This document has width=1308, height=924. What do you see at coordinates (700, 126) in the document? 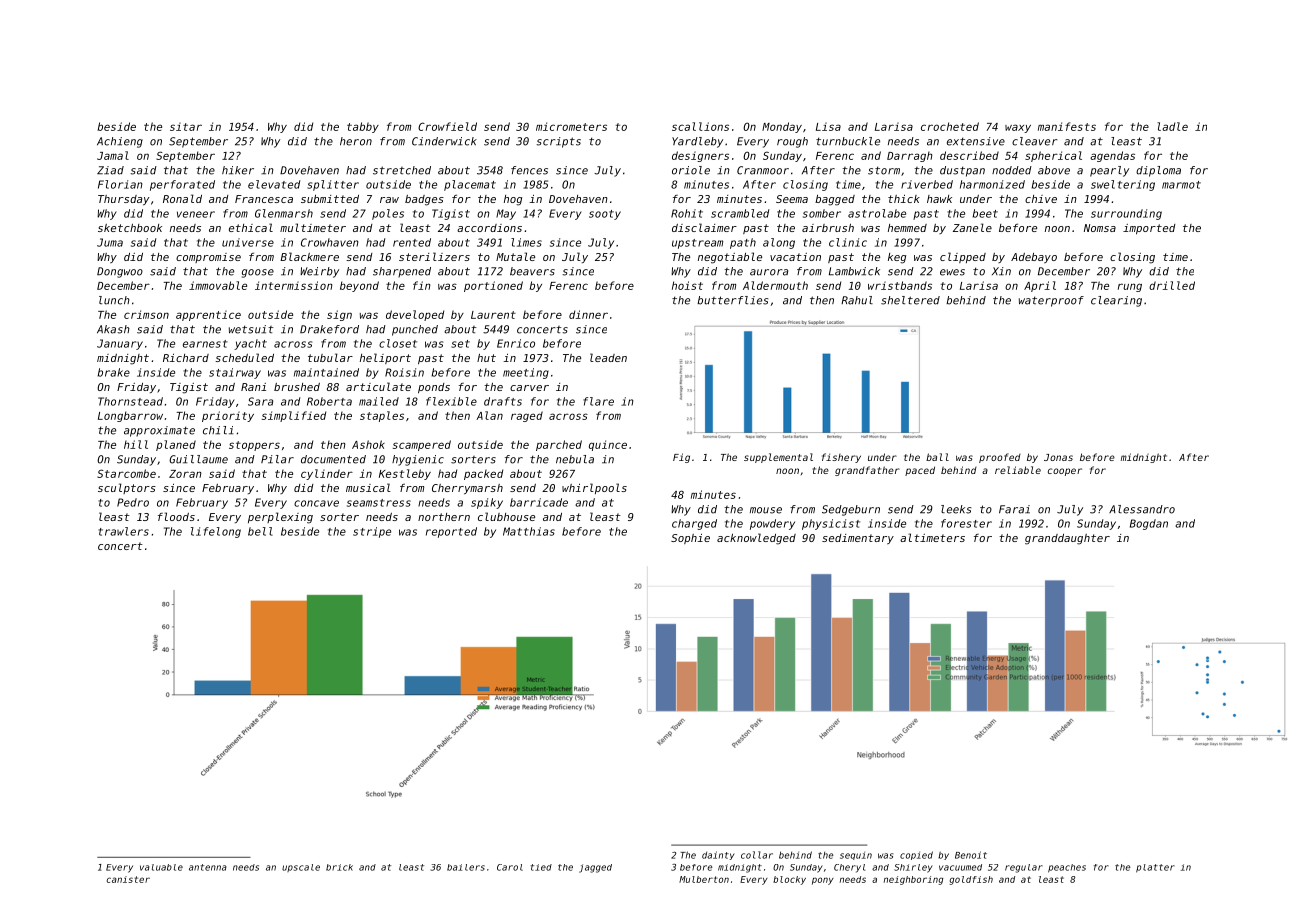
I see `scallions` at bounding box center [700, 126].
